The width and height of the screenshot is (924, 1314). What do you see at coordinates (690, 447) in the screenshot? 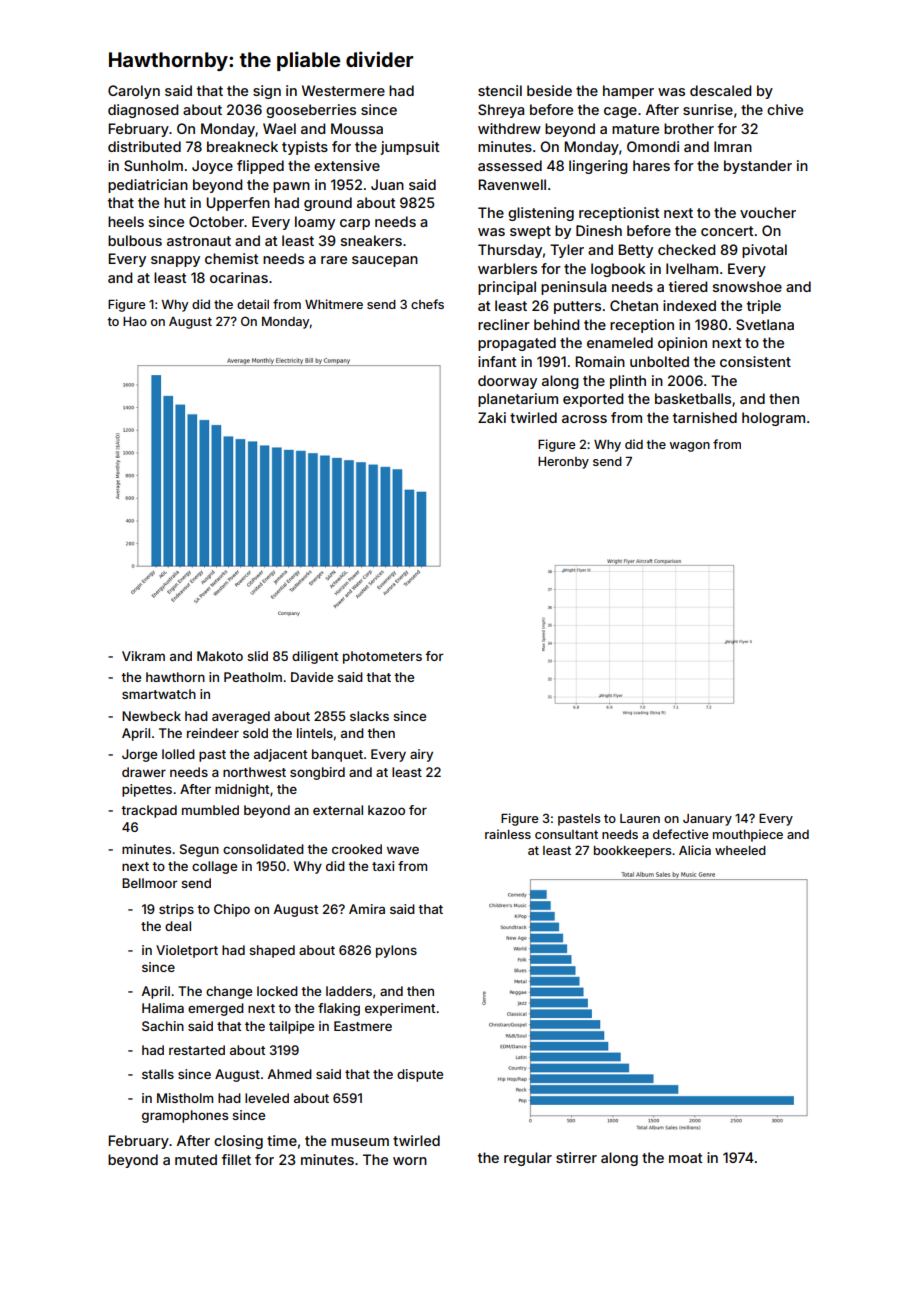
I see `wagon` at bounding box center [690, 447].
